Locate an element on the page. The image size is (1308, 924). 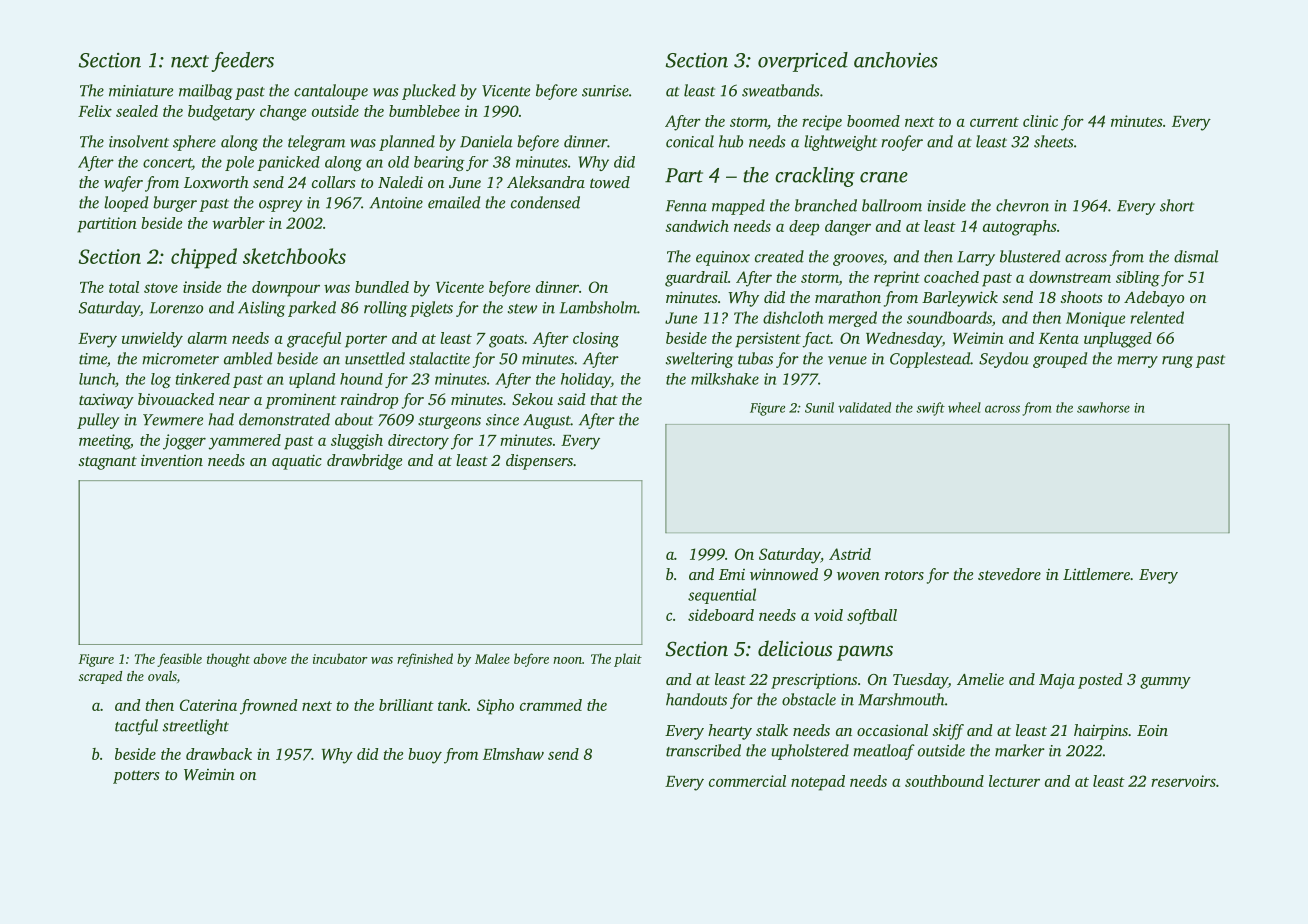
anchovies is located at coordinates (896, 60).
